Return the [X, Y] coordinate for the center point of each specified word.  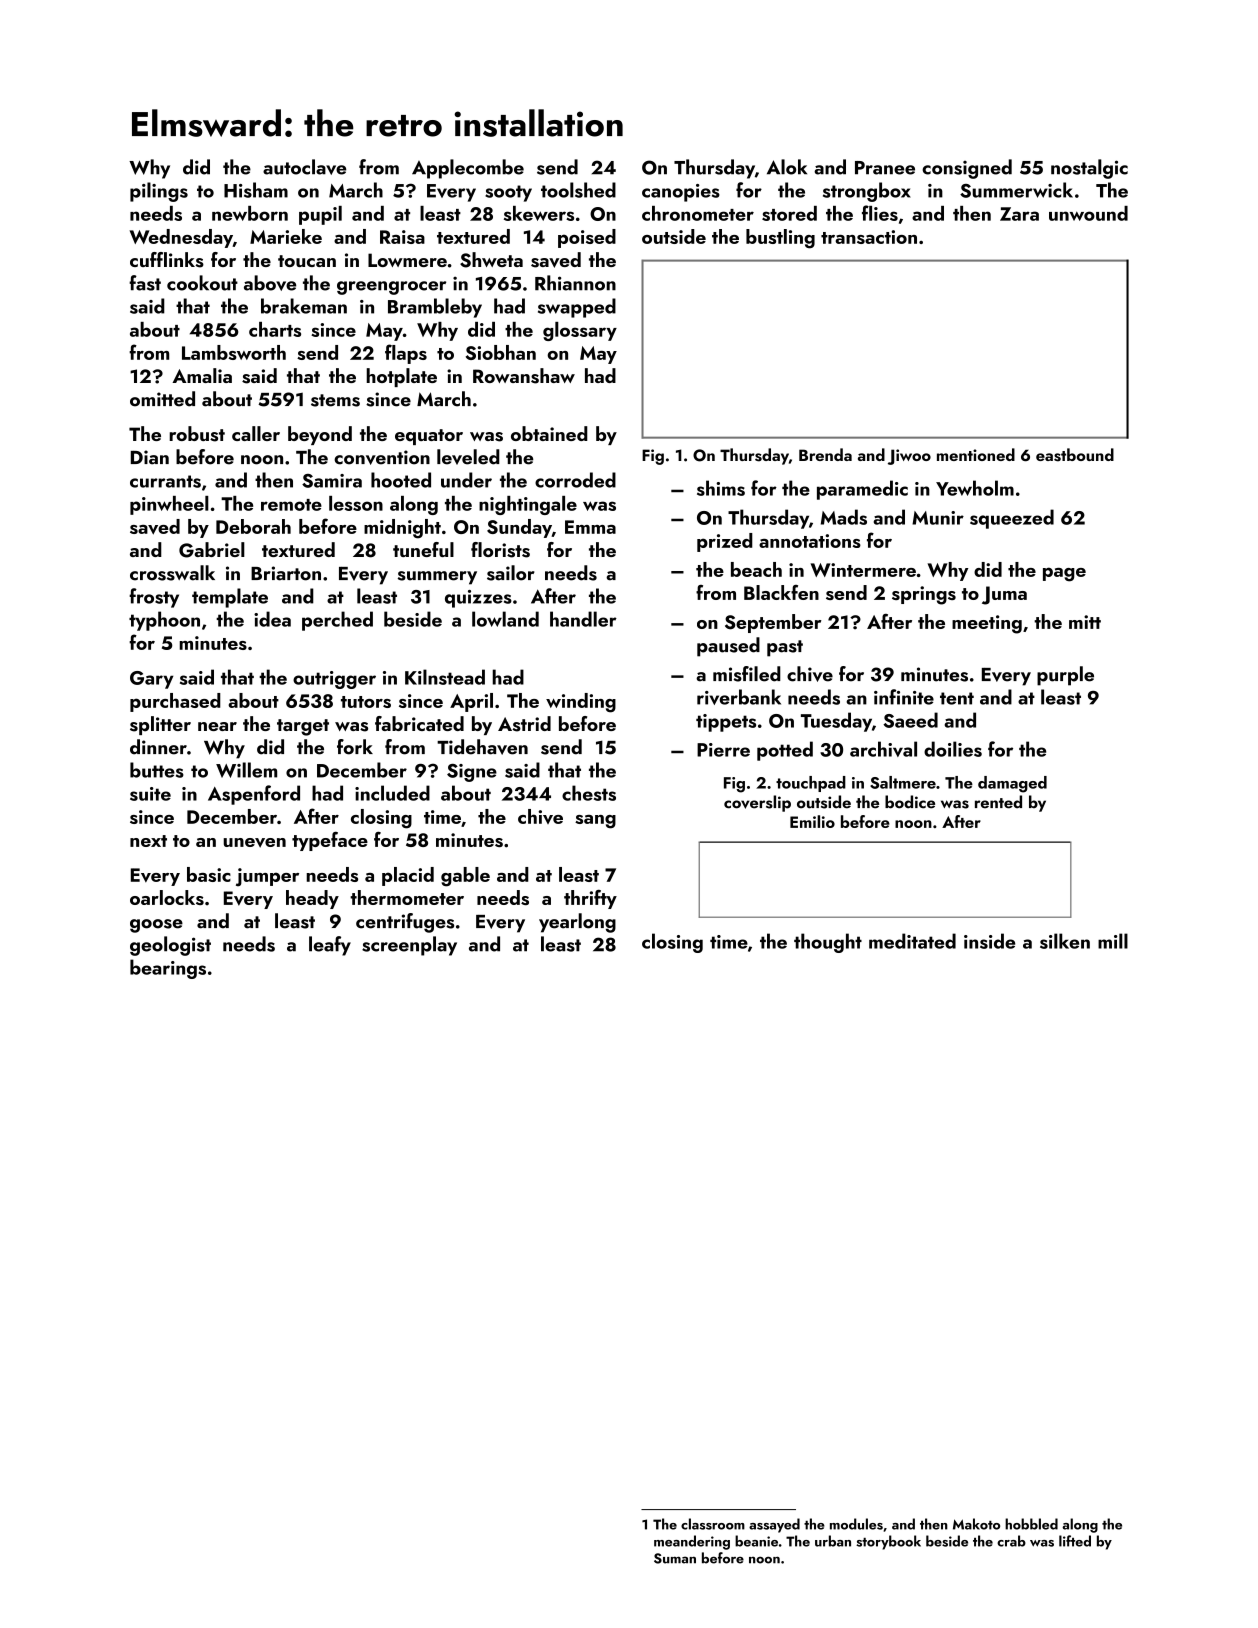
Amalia [202, 375]
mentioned [976, 454]
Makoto [976, 1524]
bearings [168, 969]
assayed [774, 1525]
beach [756, 569]
